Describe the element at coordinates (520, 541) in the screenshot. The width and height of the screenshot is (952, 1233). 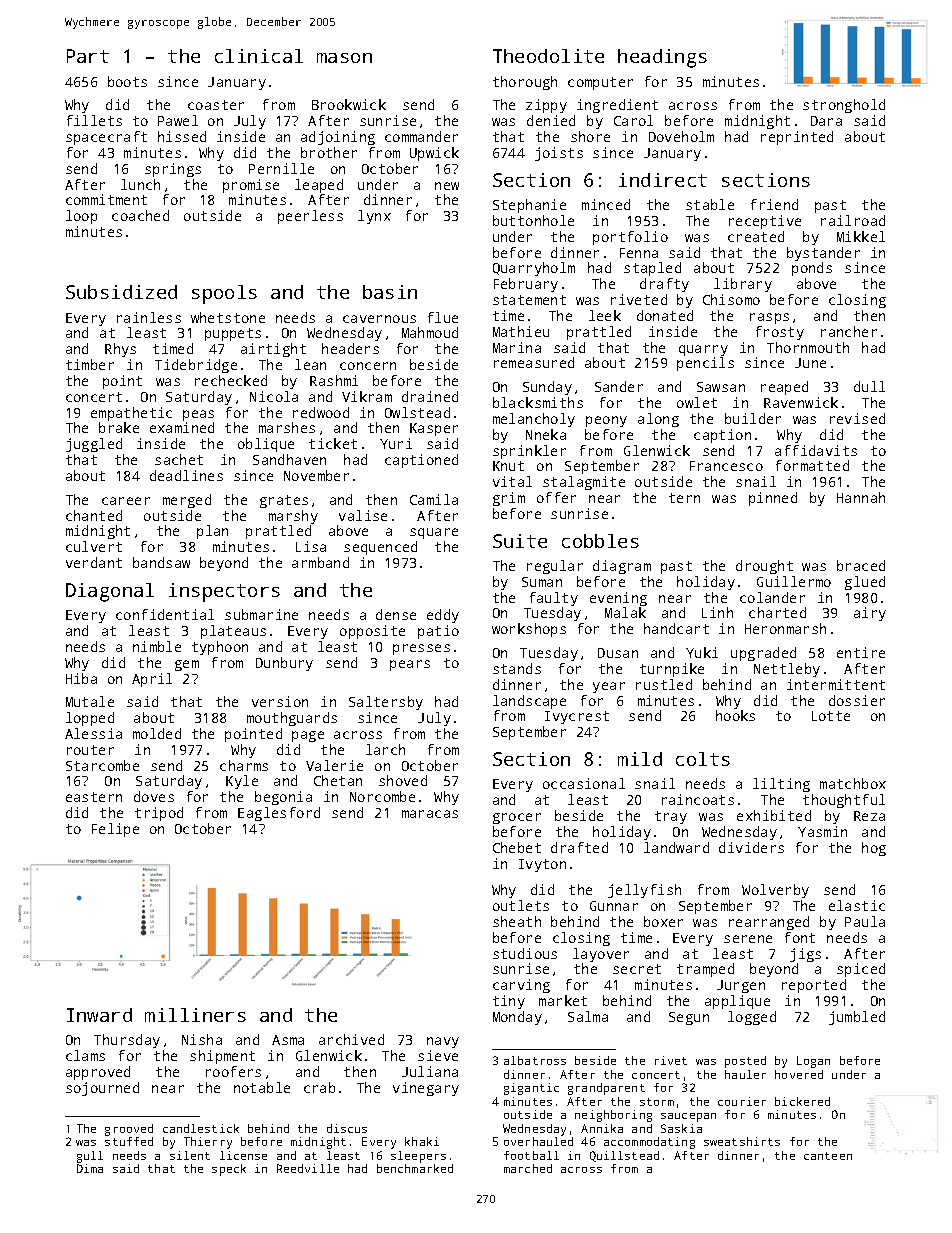
I see `Suite` at that location.
